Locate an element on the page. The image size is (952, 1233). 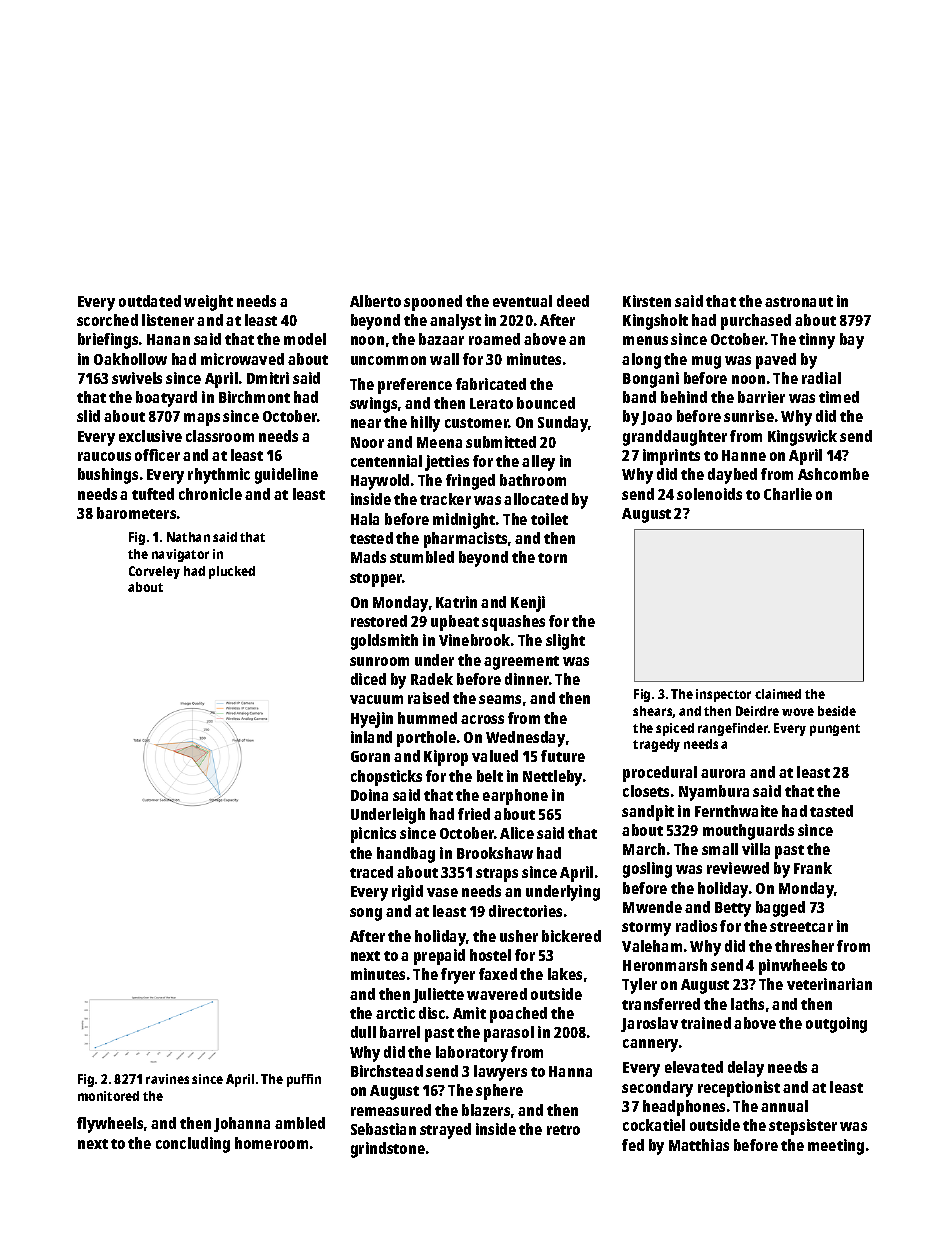
flywheels is located at coordinates (110, 1125).
